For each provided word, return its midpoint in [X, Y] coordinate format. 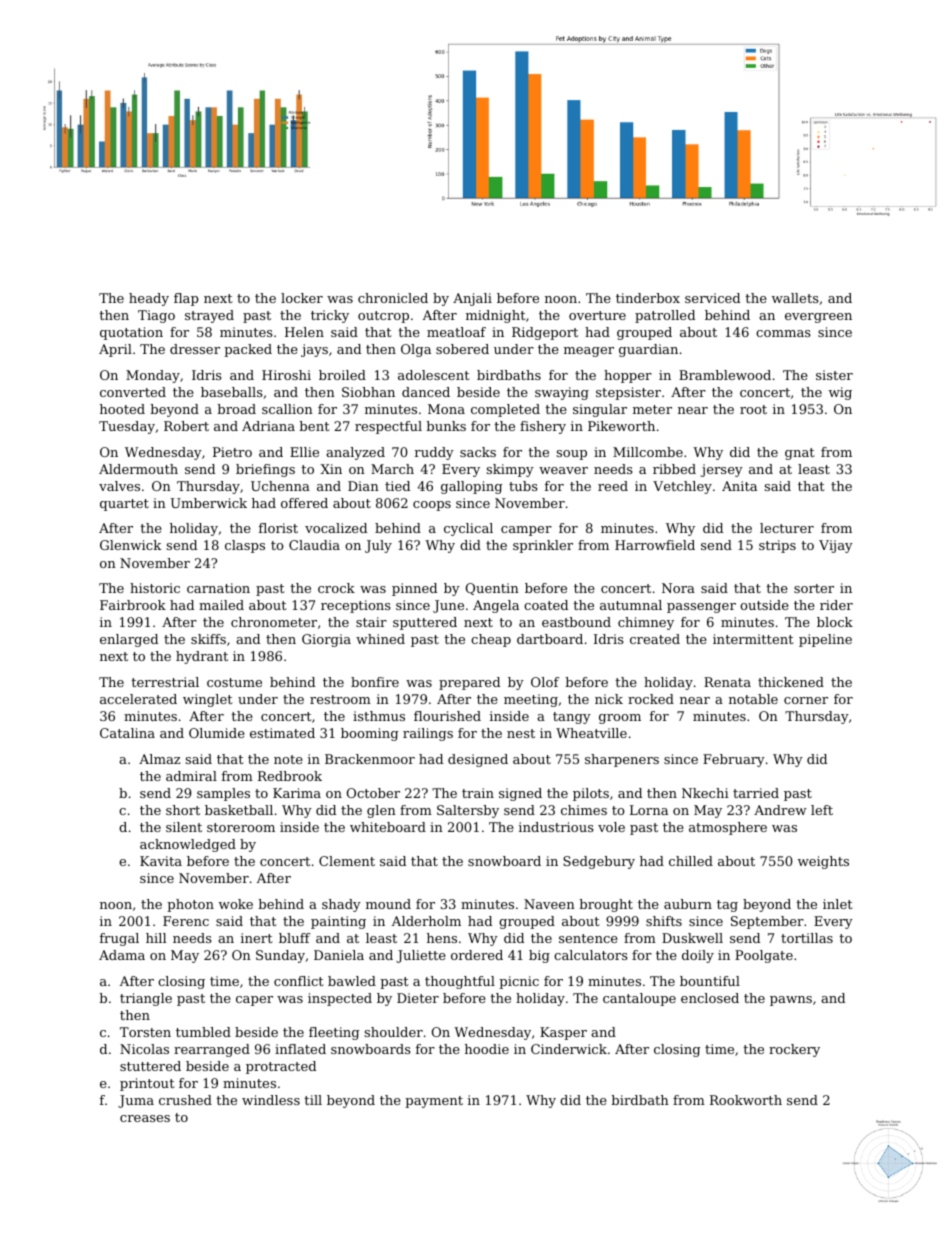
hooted [122, 409]
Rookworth [746, 1100]
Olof [545, 682]
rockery [794, 1050]
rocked [651, 699]
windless [271, 1100]
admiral [191, 776]
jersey [722, 470]
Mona [446, 409]
